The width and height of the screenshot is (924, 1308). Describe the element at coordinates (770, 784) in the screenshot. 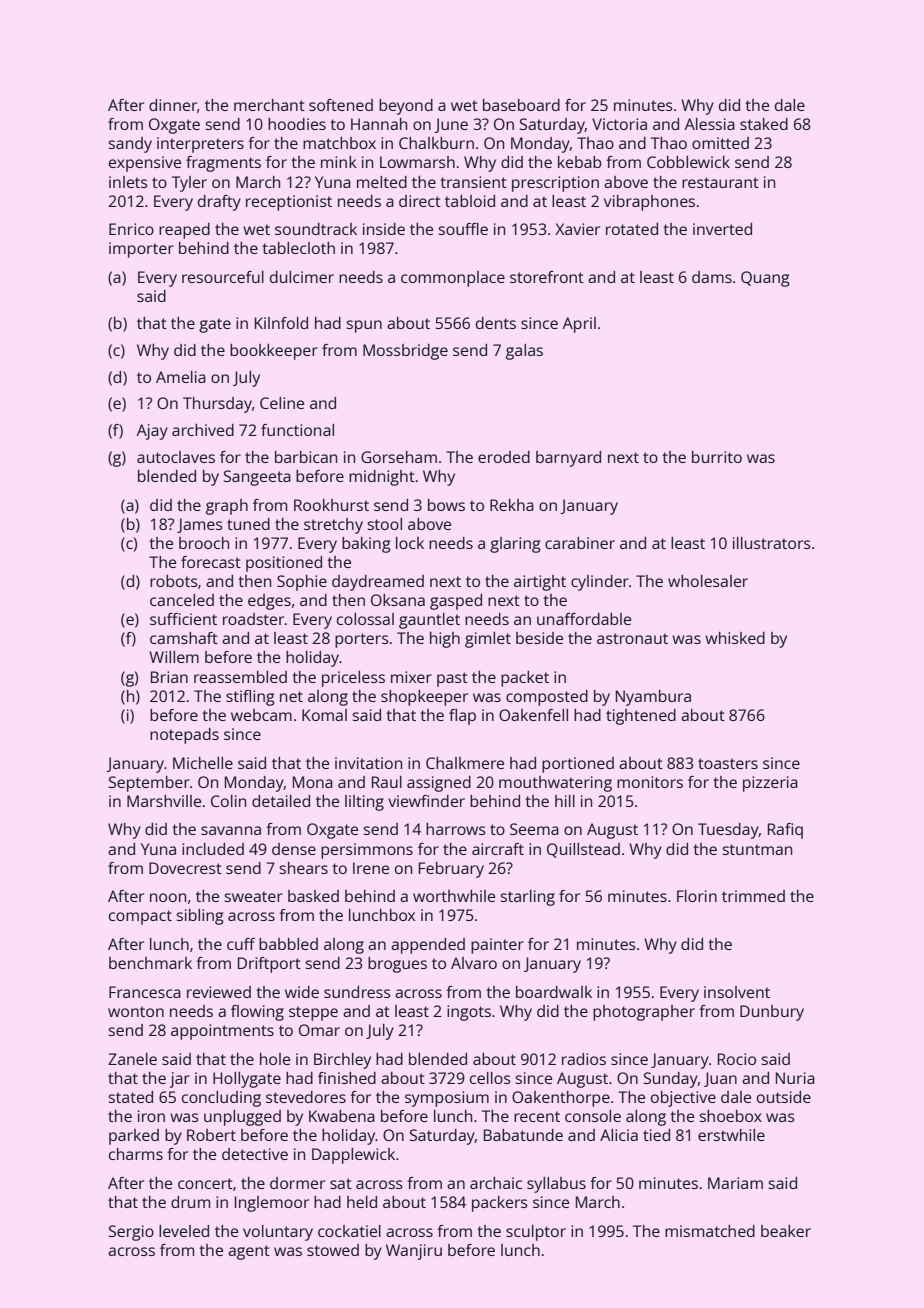

I see `pizzeria` at that location.
